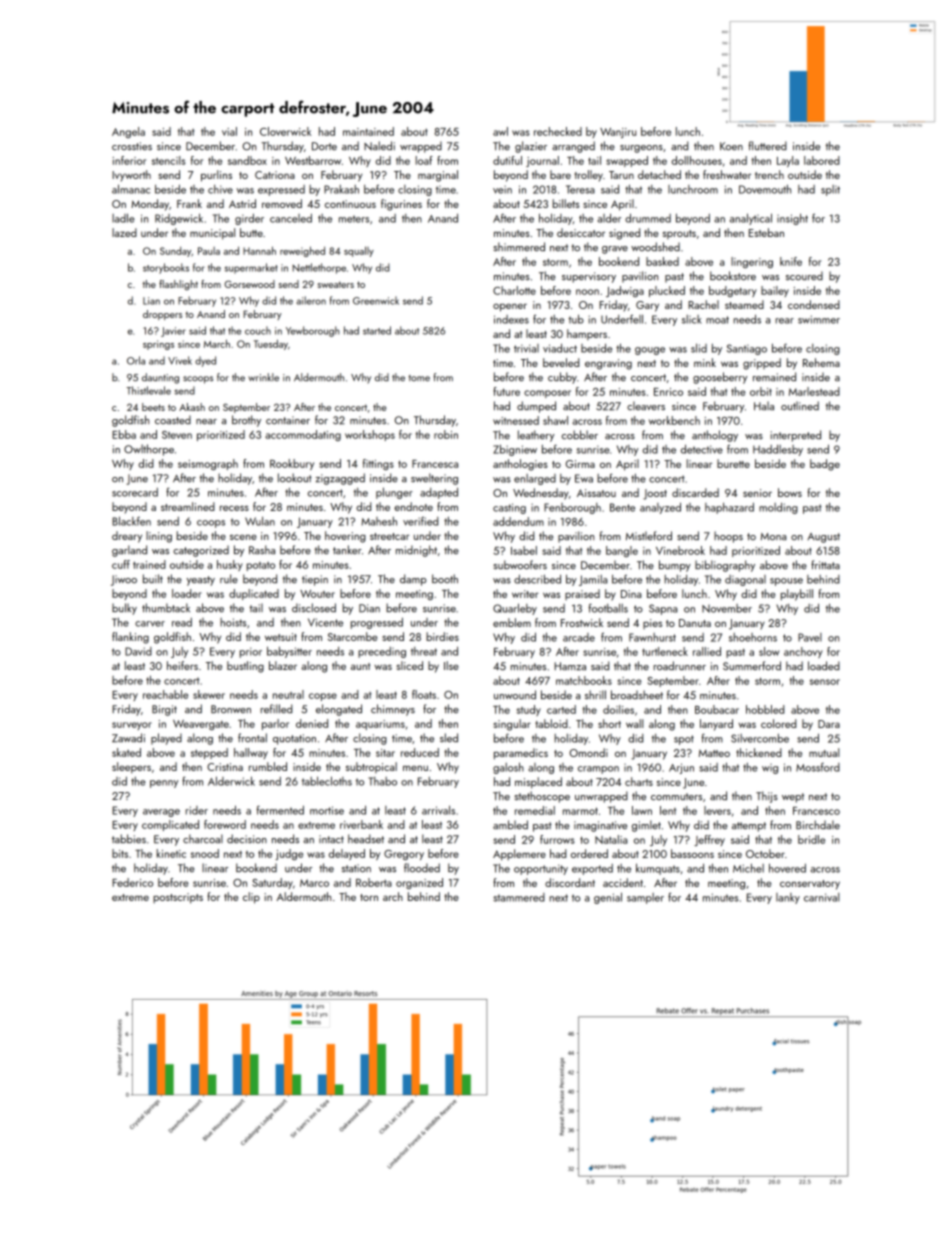 The width and height of the screenshot is (952, 1233). Describe the element at coordinates (131, 189) in the screenshot. I see `almanac` at that location.
